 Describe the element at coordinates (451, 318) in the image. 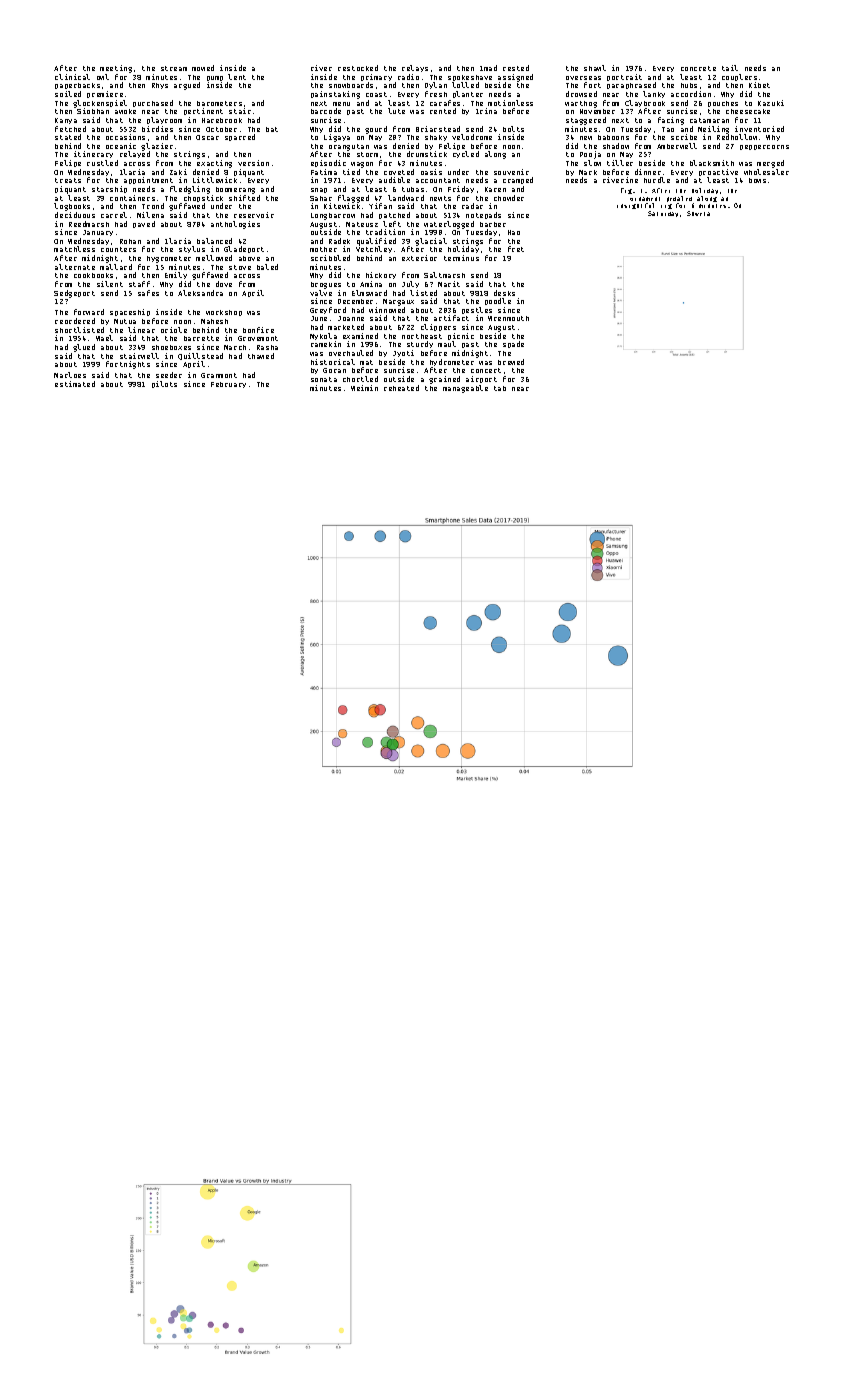

I see `artifact` at that location.
